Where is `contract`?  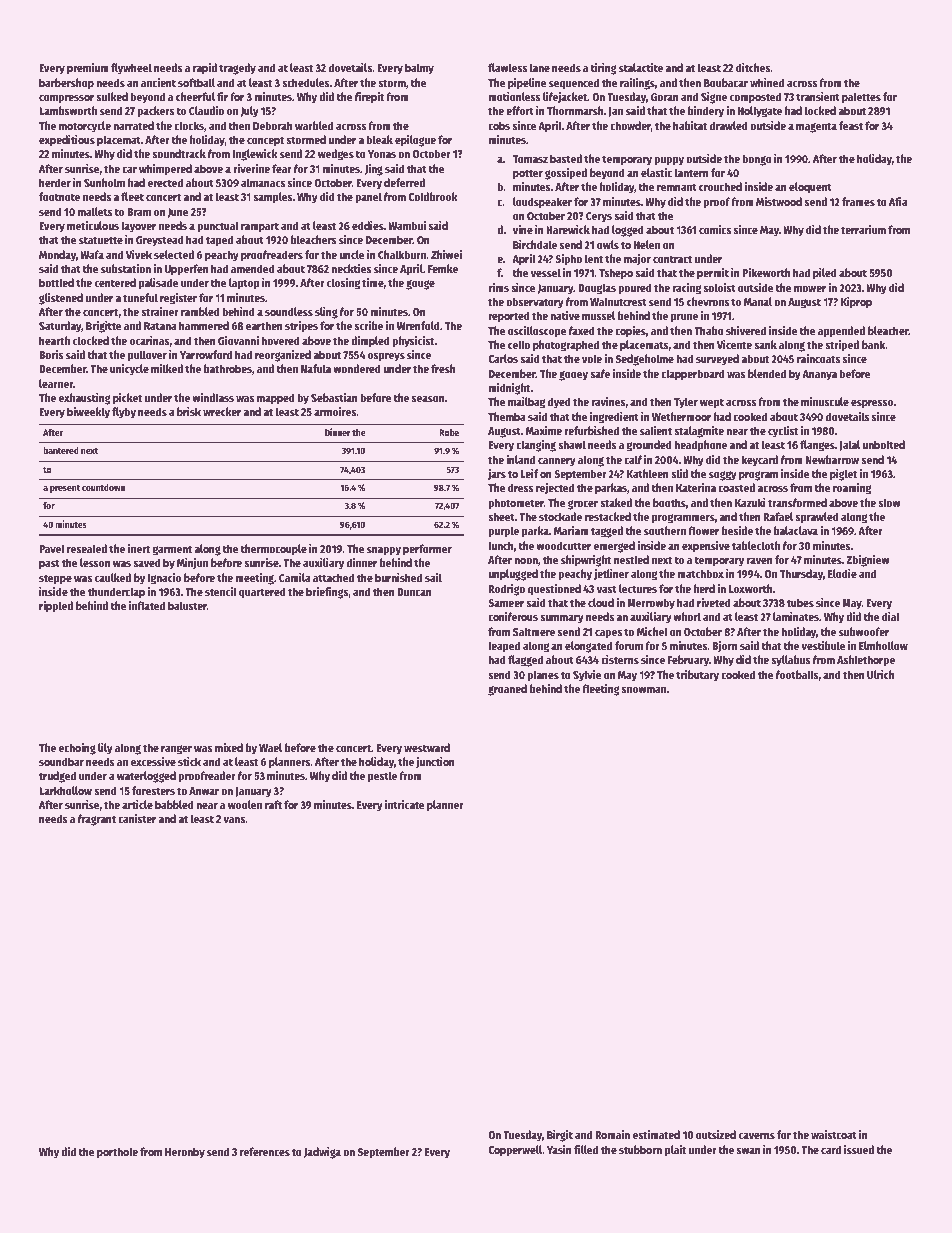 contract is located at coordinates (672, 259).
